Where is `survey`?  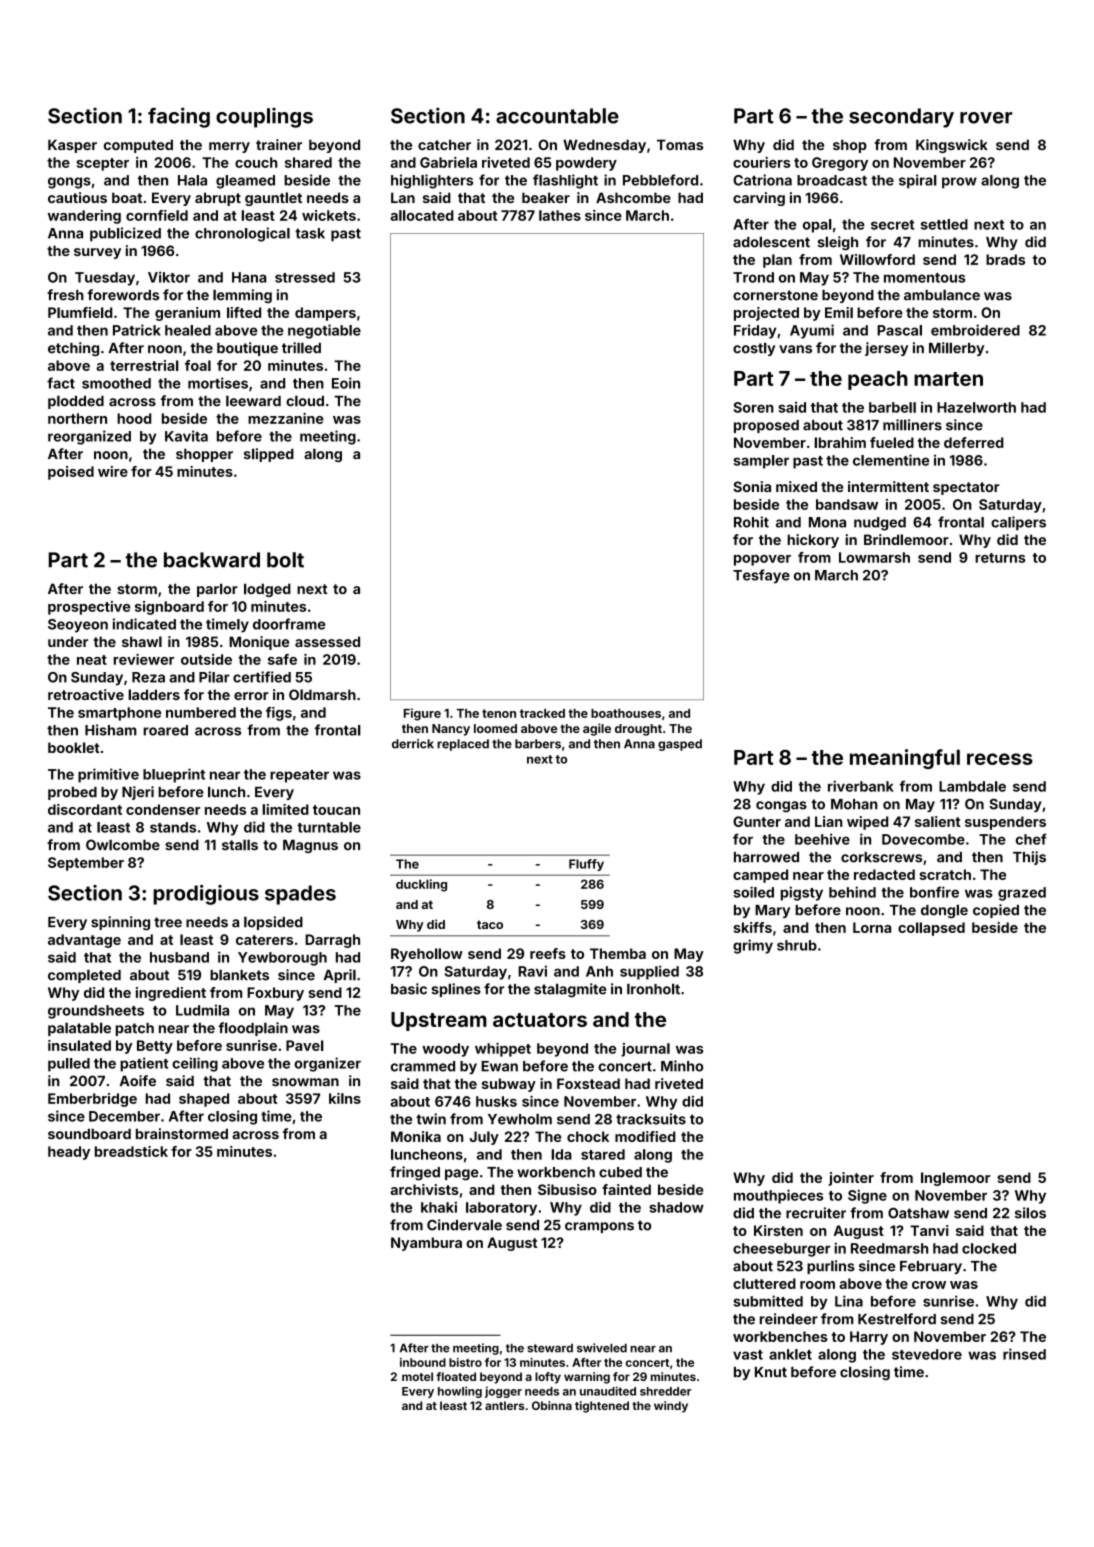 survey is located at coordinates (97, 253).
